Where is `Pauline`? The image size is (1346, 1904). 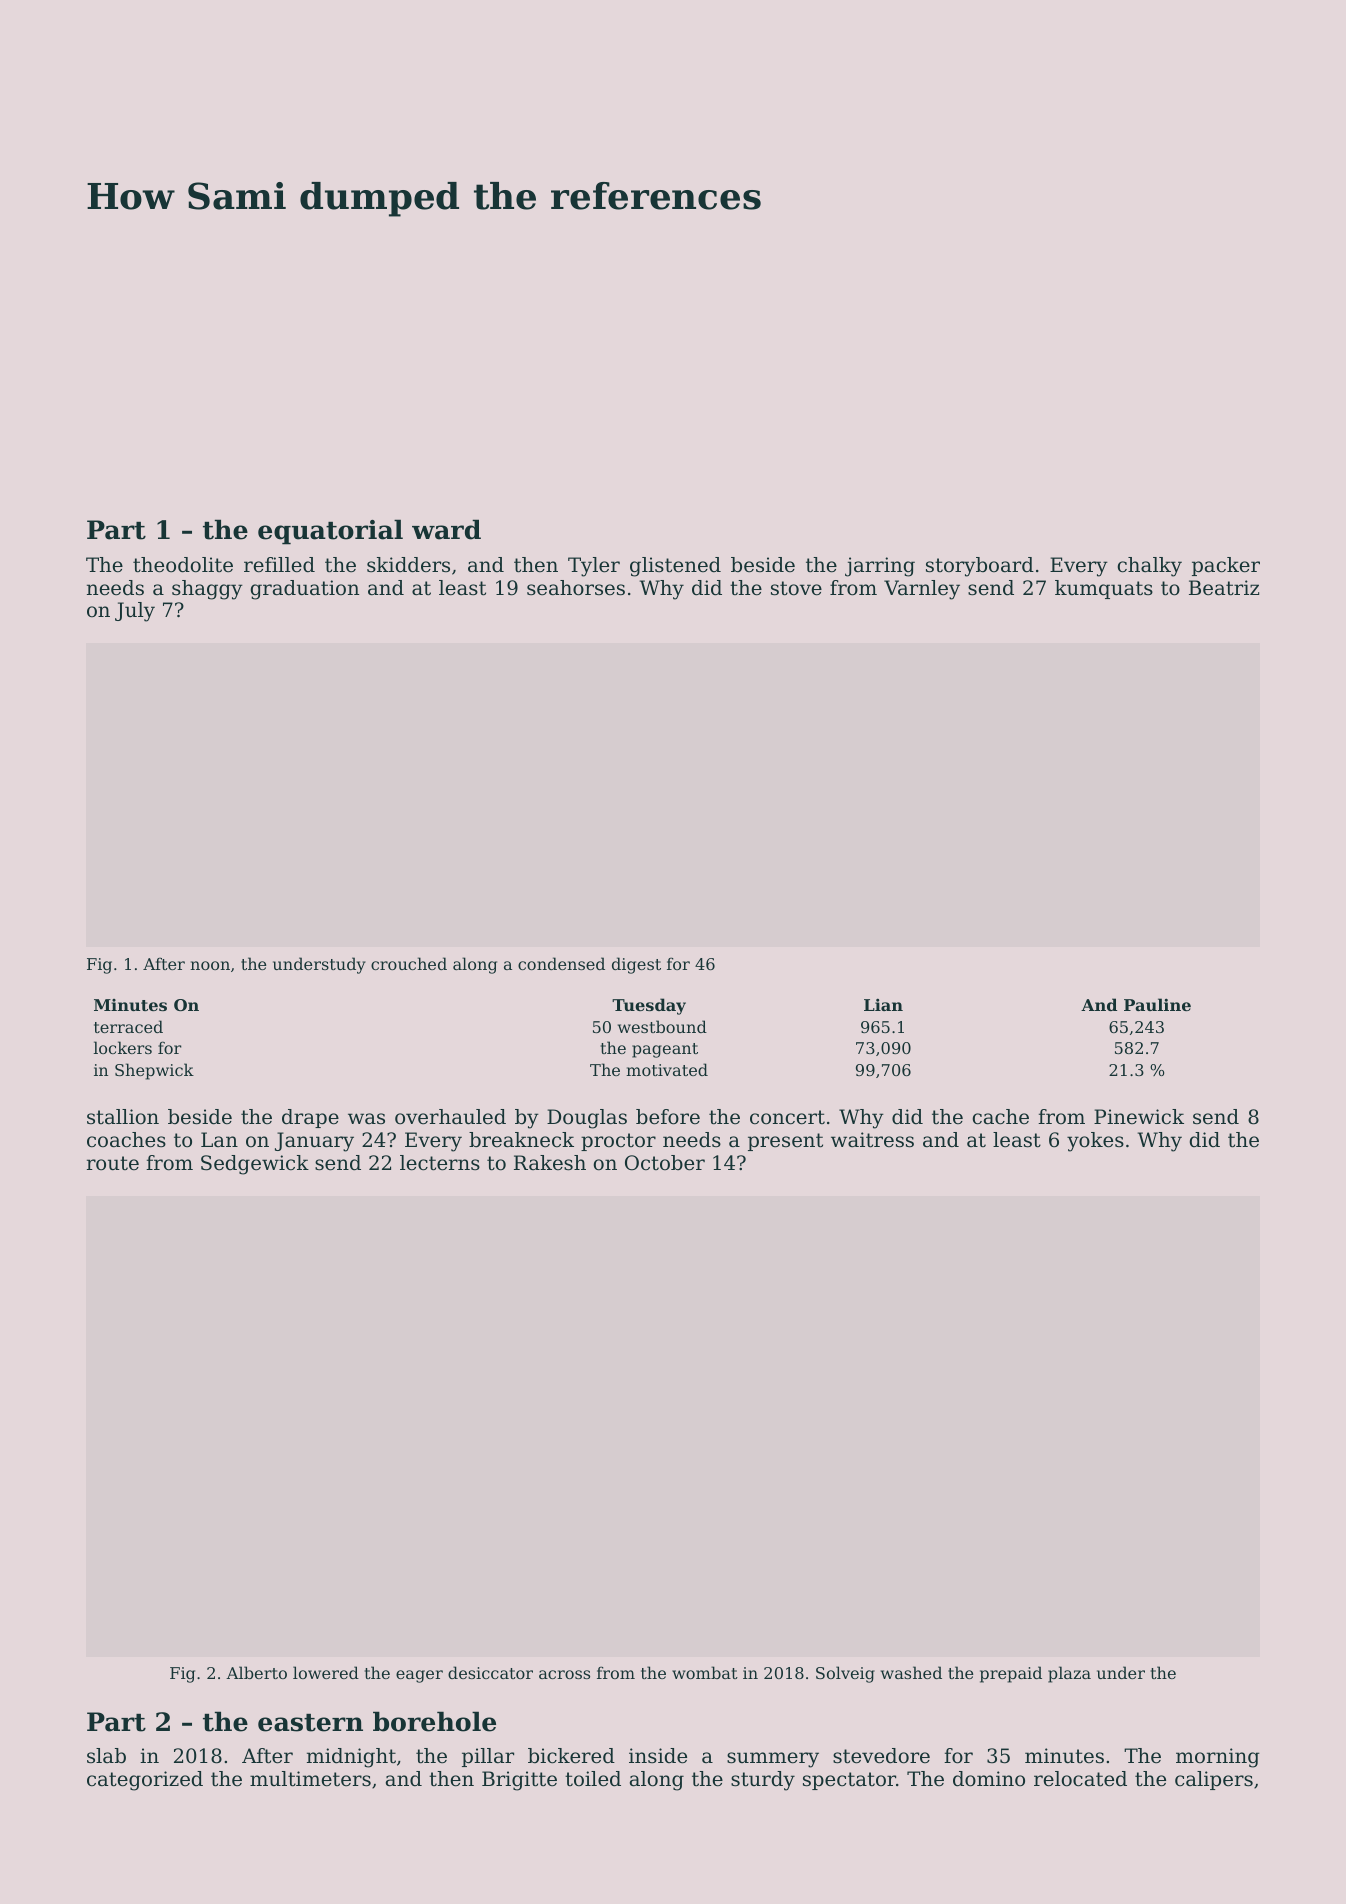 Pauline is located at coordinates (1157, 1004).
